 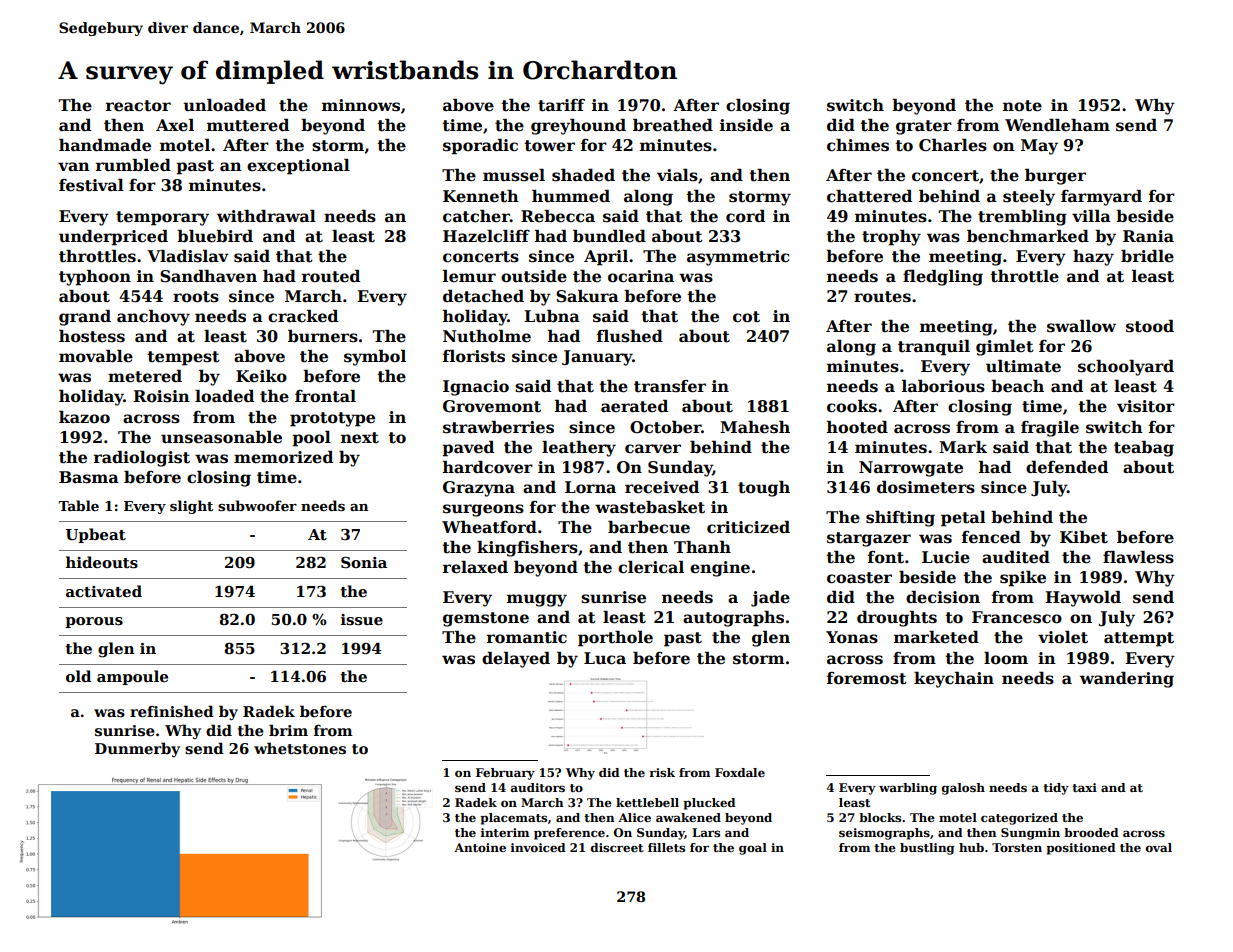 I want to click on attempt, so click(x=1139, y=639).
